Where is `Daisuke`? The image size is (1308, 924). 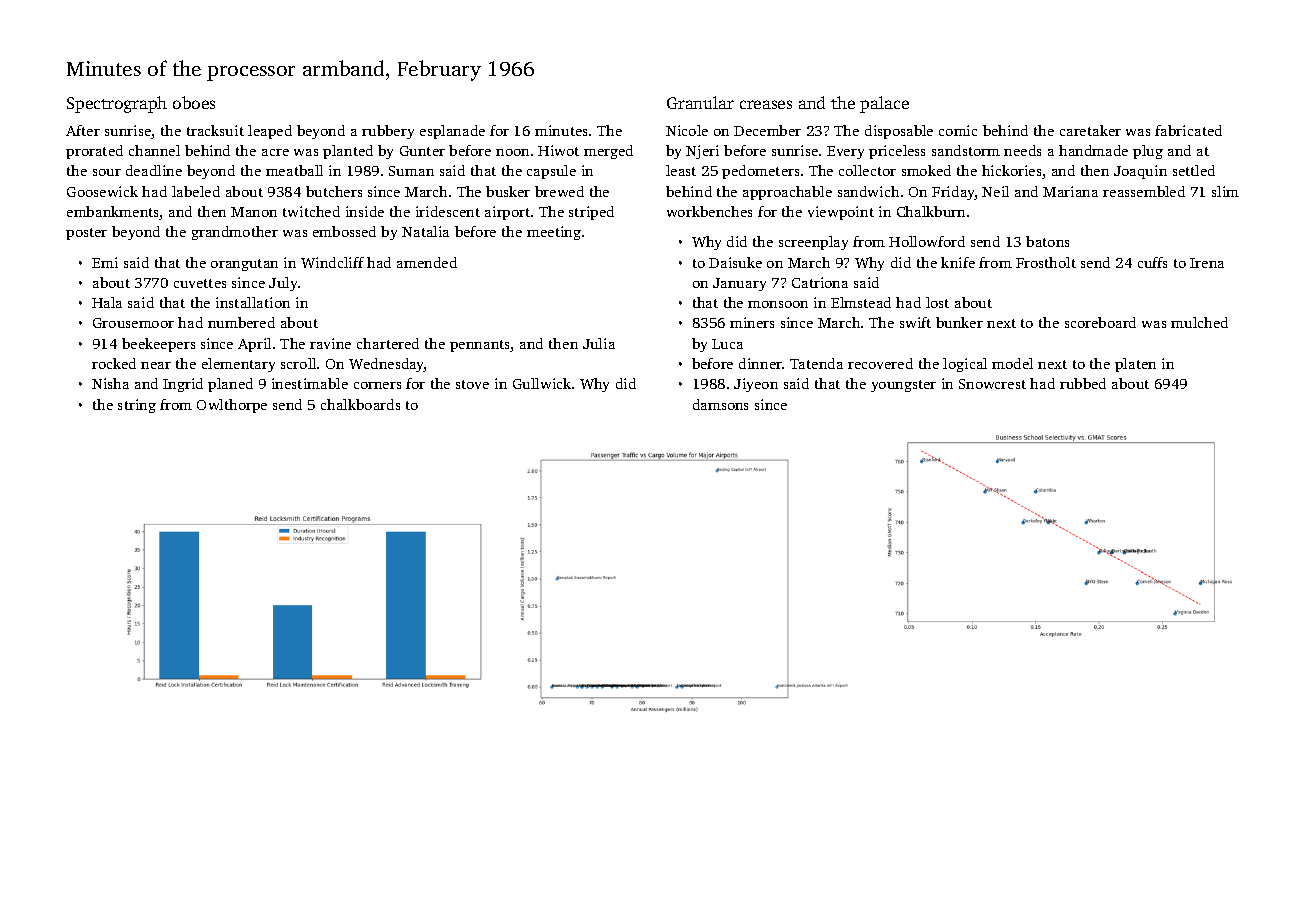 Daisuke is located at coordinates (735, 262).
